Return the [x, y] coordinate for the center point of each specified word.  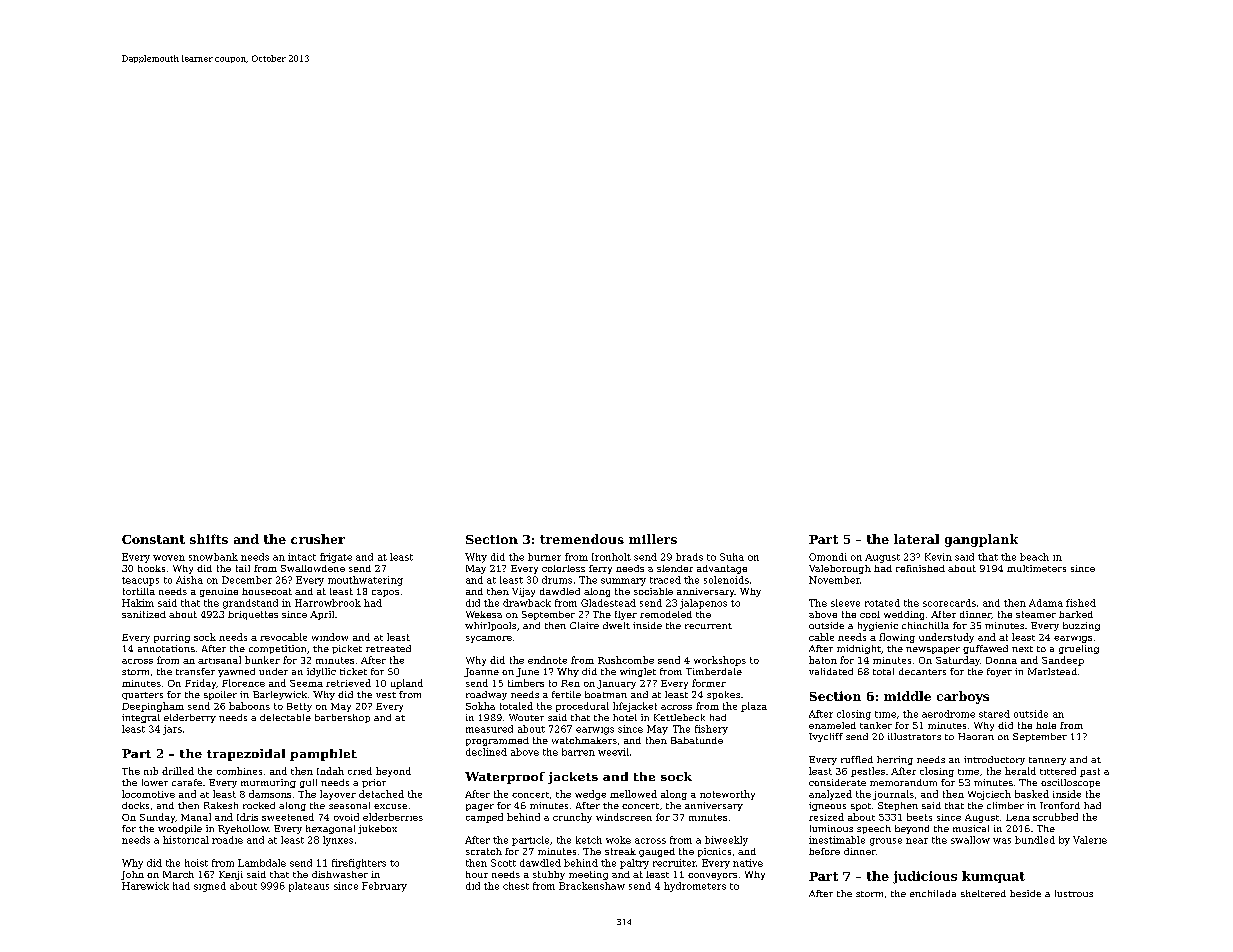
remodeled [666, 614]
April [322, 615]
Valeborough [840, 569]
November [834, 580]
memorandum [903, 782]
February [384, 887]
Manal [196, 817]
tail [243, 568]
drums [557, 580]
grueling [1079, 649]
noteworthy [727, 795]
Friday [200, 684]
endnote [547, 660]
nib [151, 771]
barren [578, 752]
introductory [994, 760]
